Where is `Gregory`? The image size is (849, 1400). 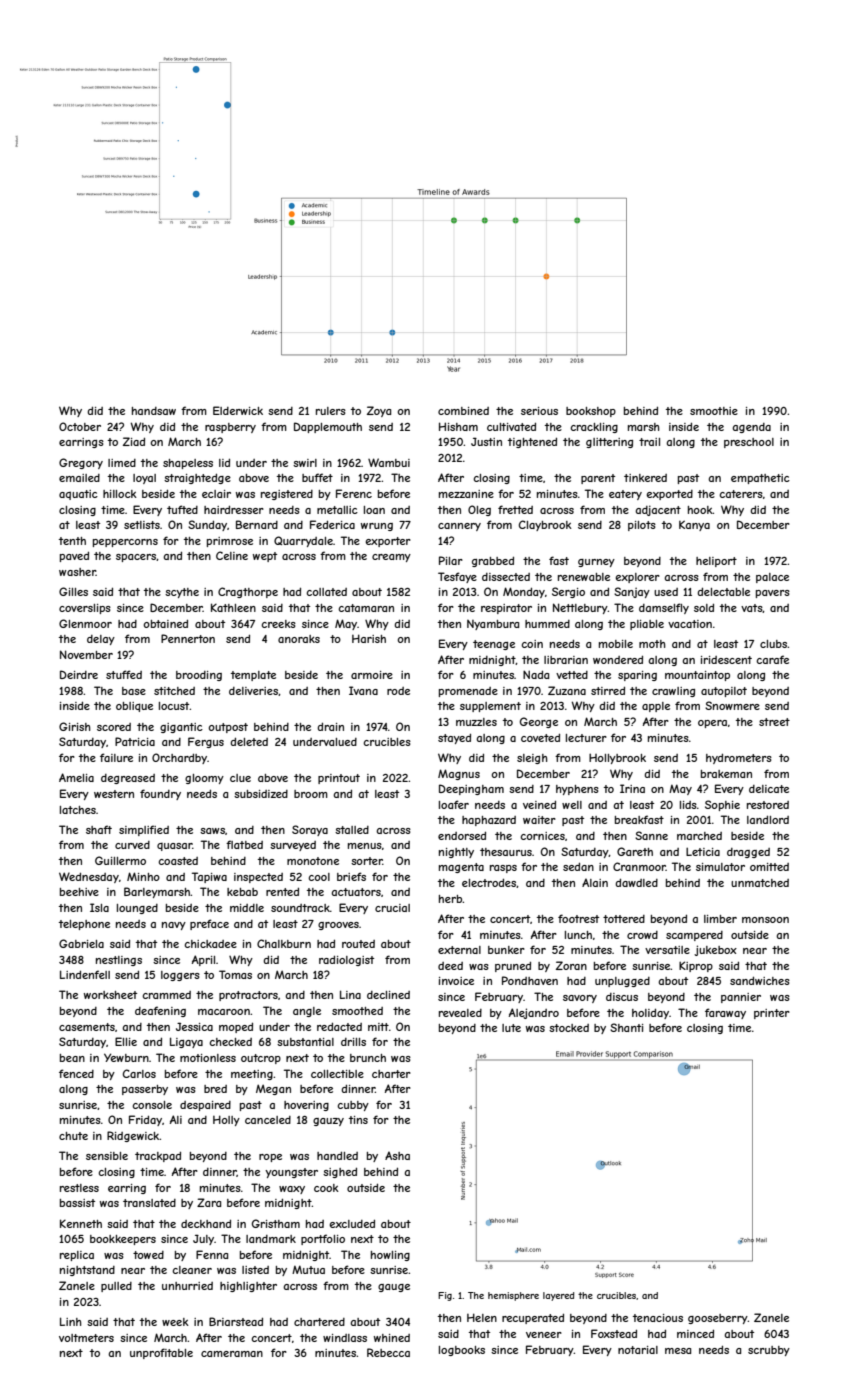
Gregory is located at coordinates (81, 463).
